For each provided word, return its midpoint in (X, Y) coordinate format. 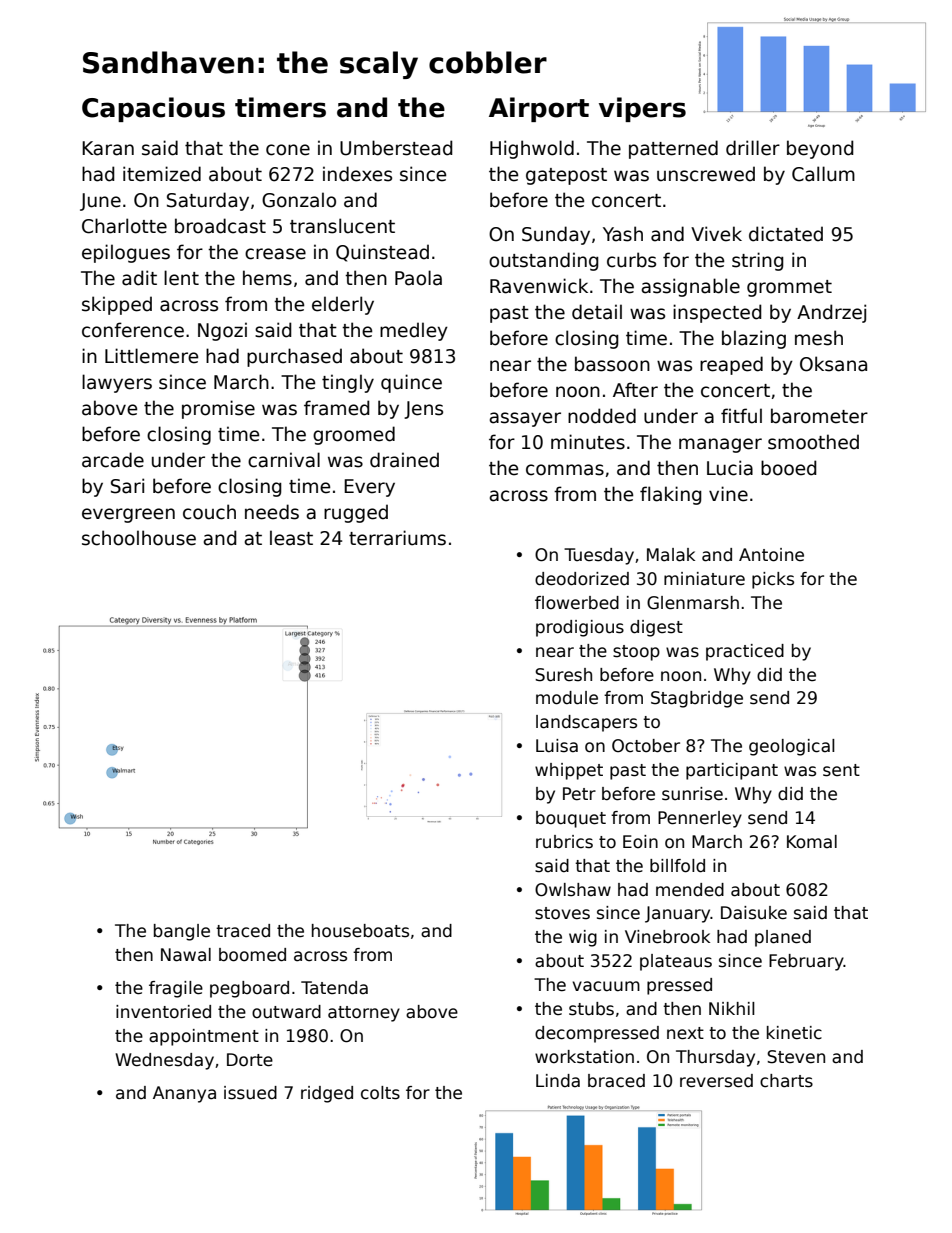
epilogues (126, 253)
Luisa (557, 746)
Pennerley (700, 819)
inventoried (163, 1012)
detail (597, 312)
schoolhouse (139, 538)
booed (789, 468)
